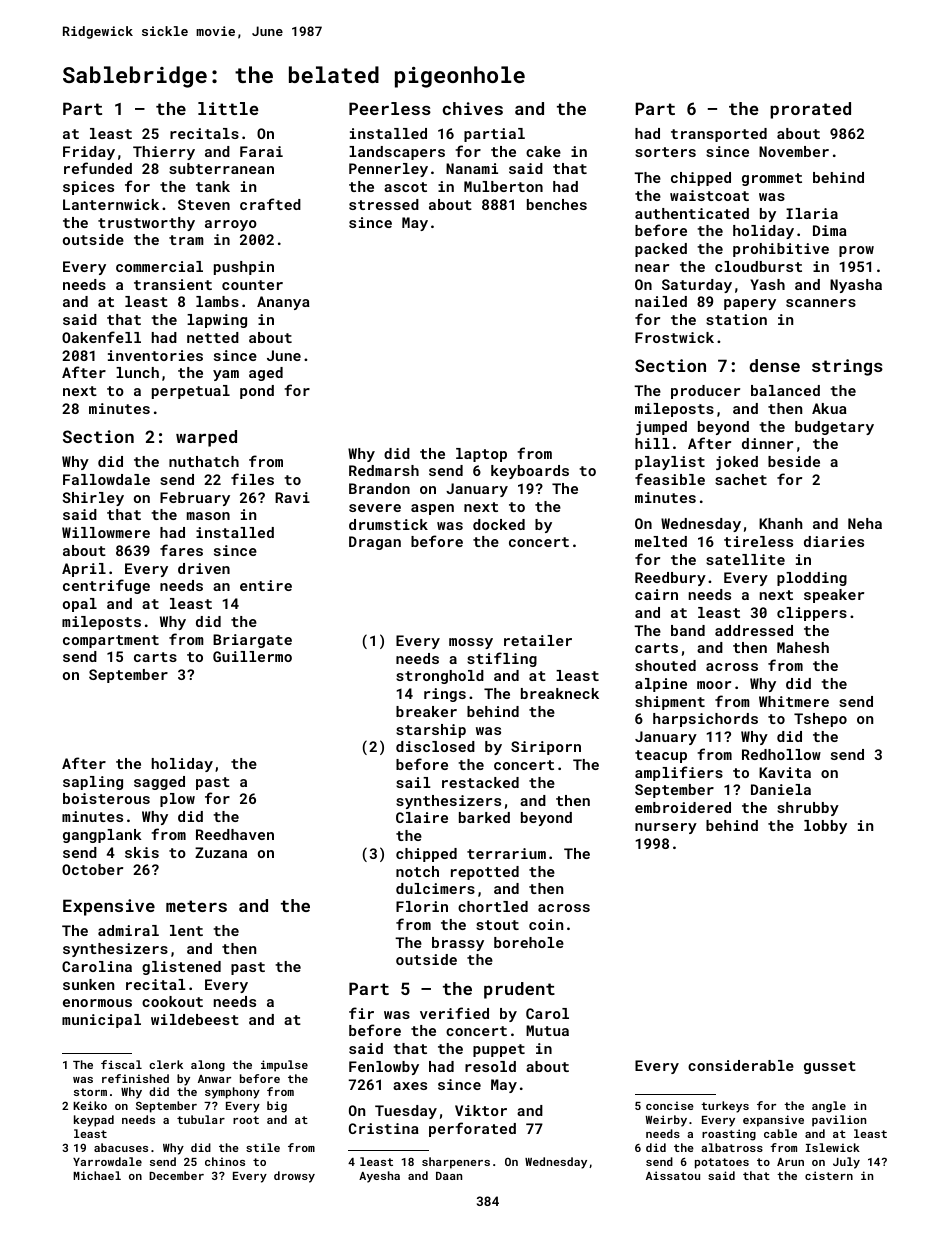  What do you see at coordinates (538, 640) in the screenshot?
I see `retailer` at bounding box center [538, 640].
